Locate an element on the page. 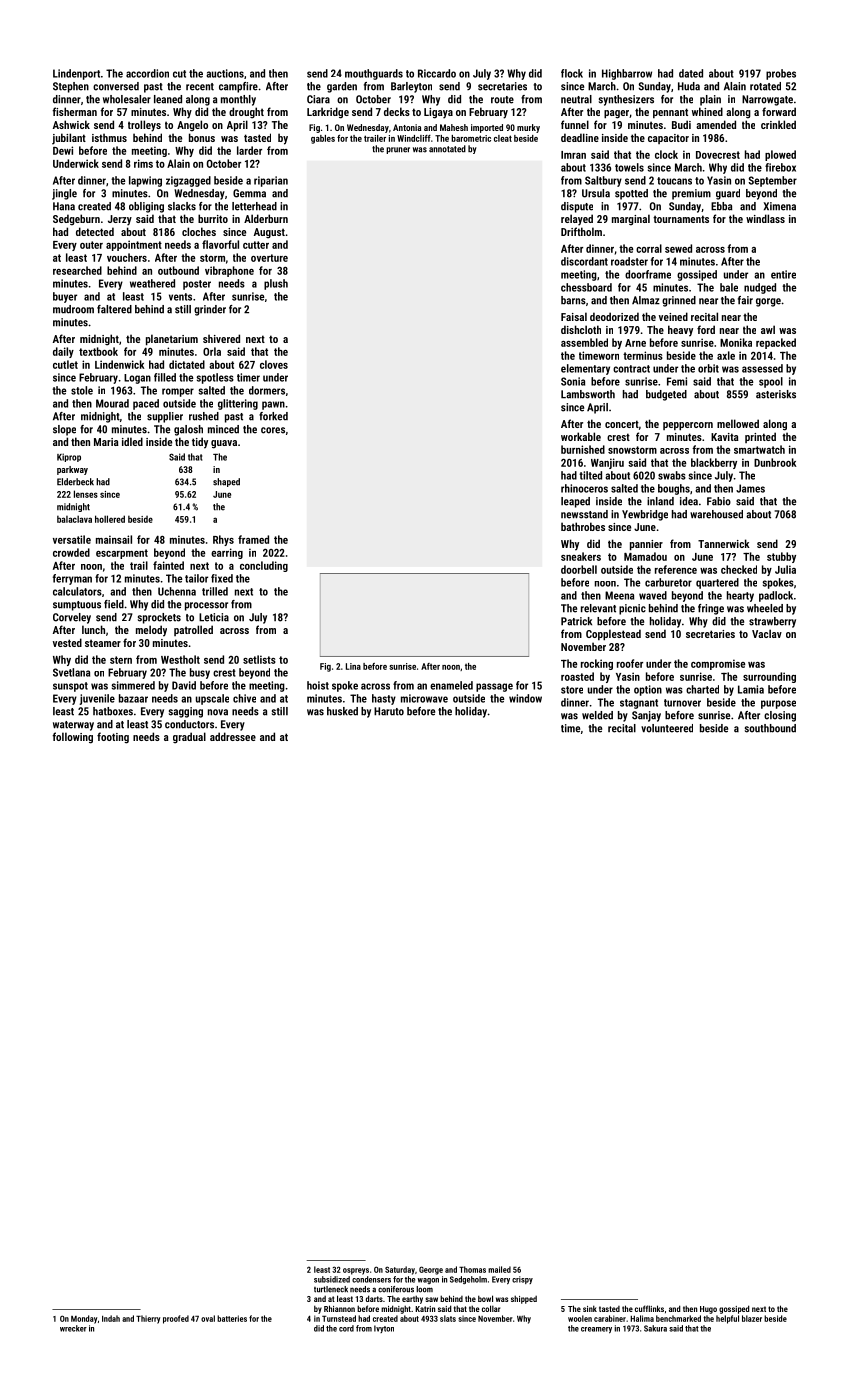  concluding is located at coordinates (264, 566).
